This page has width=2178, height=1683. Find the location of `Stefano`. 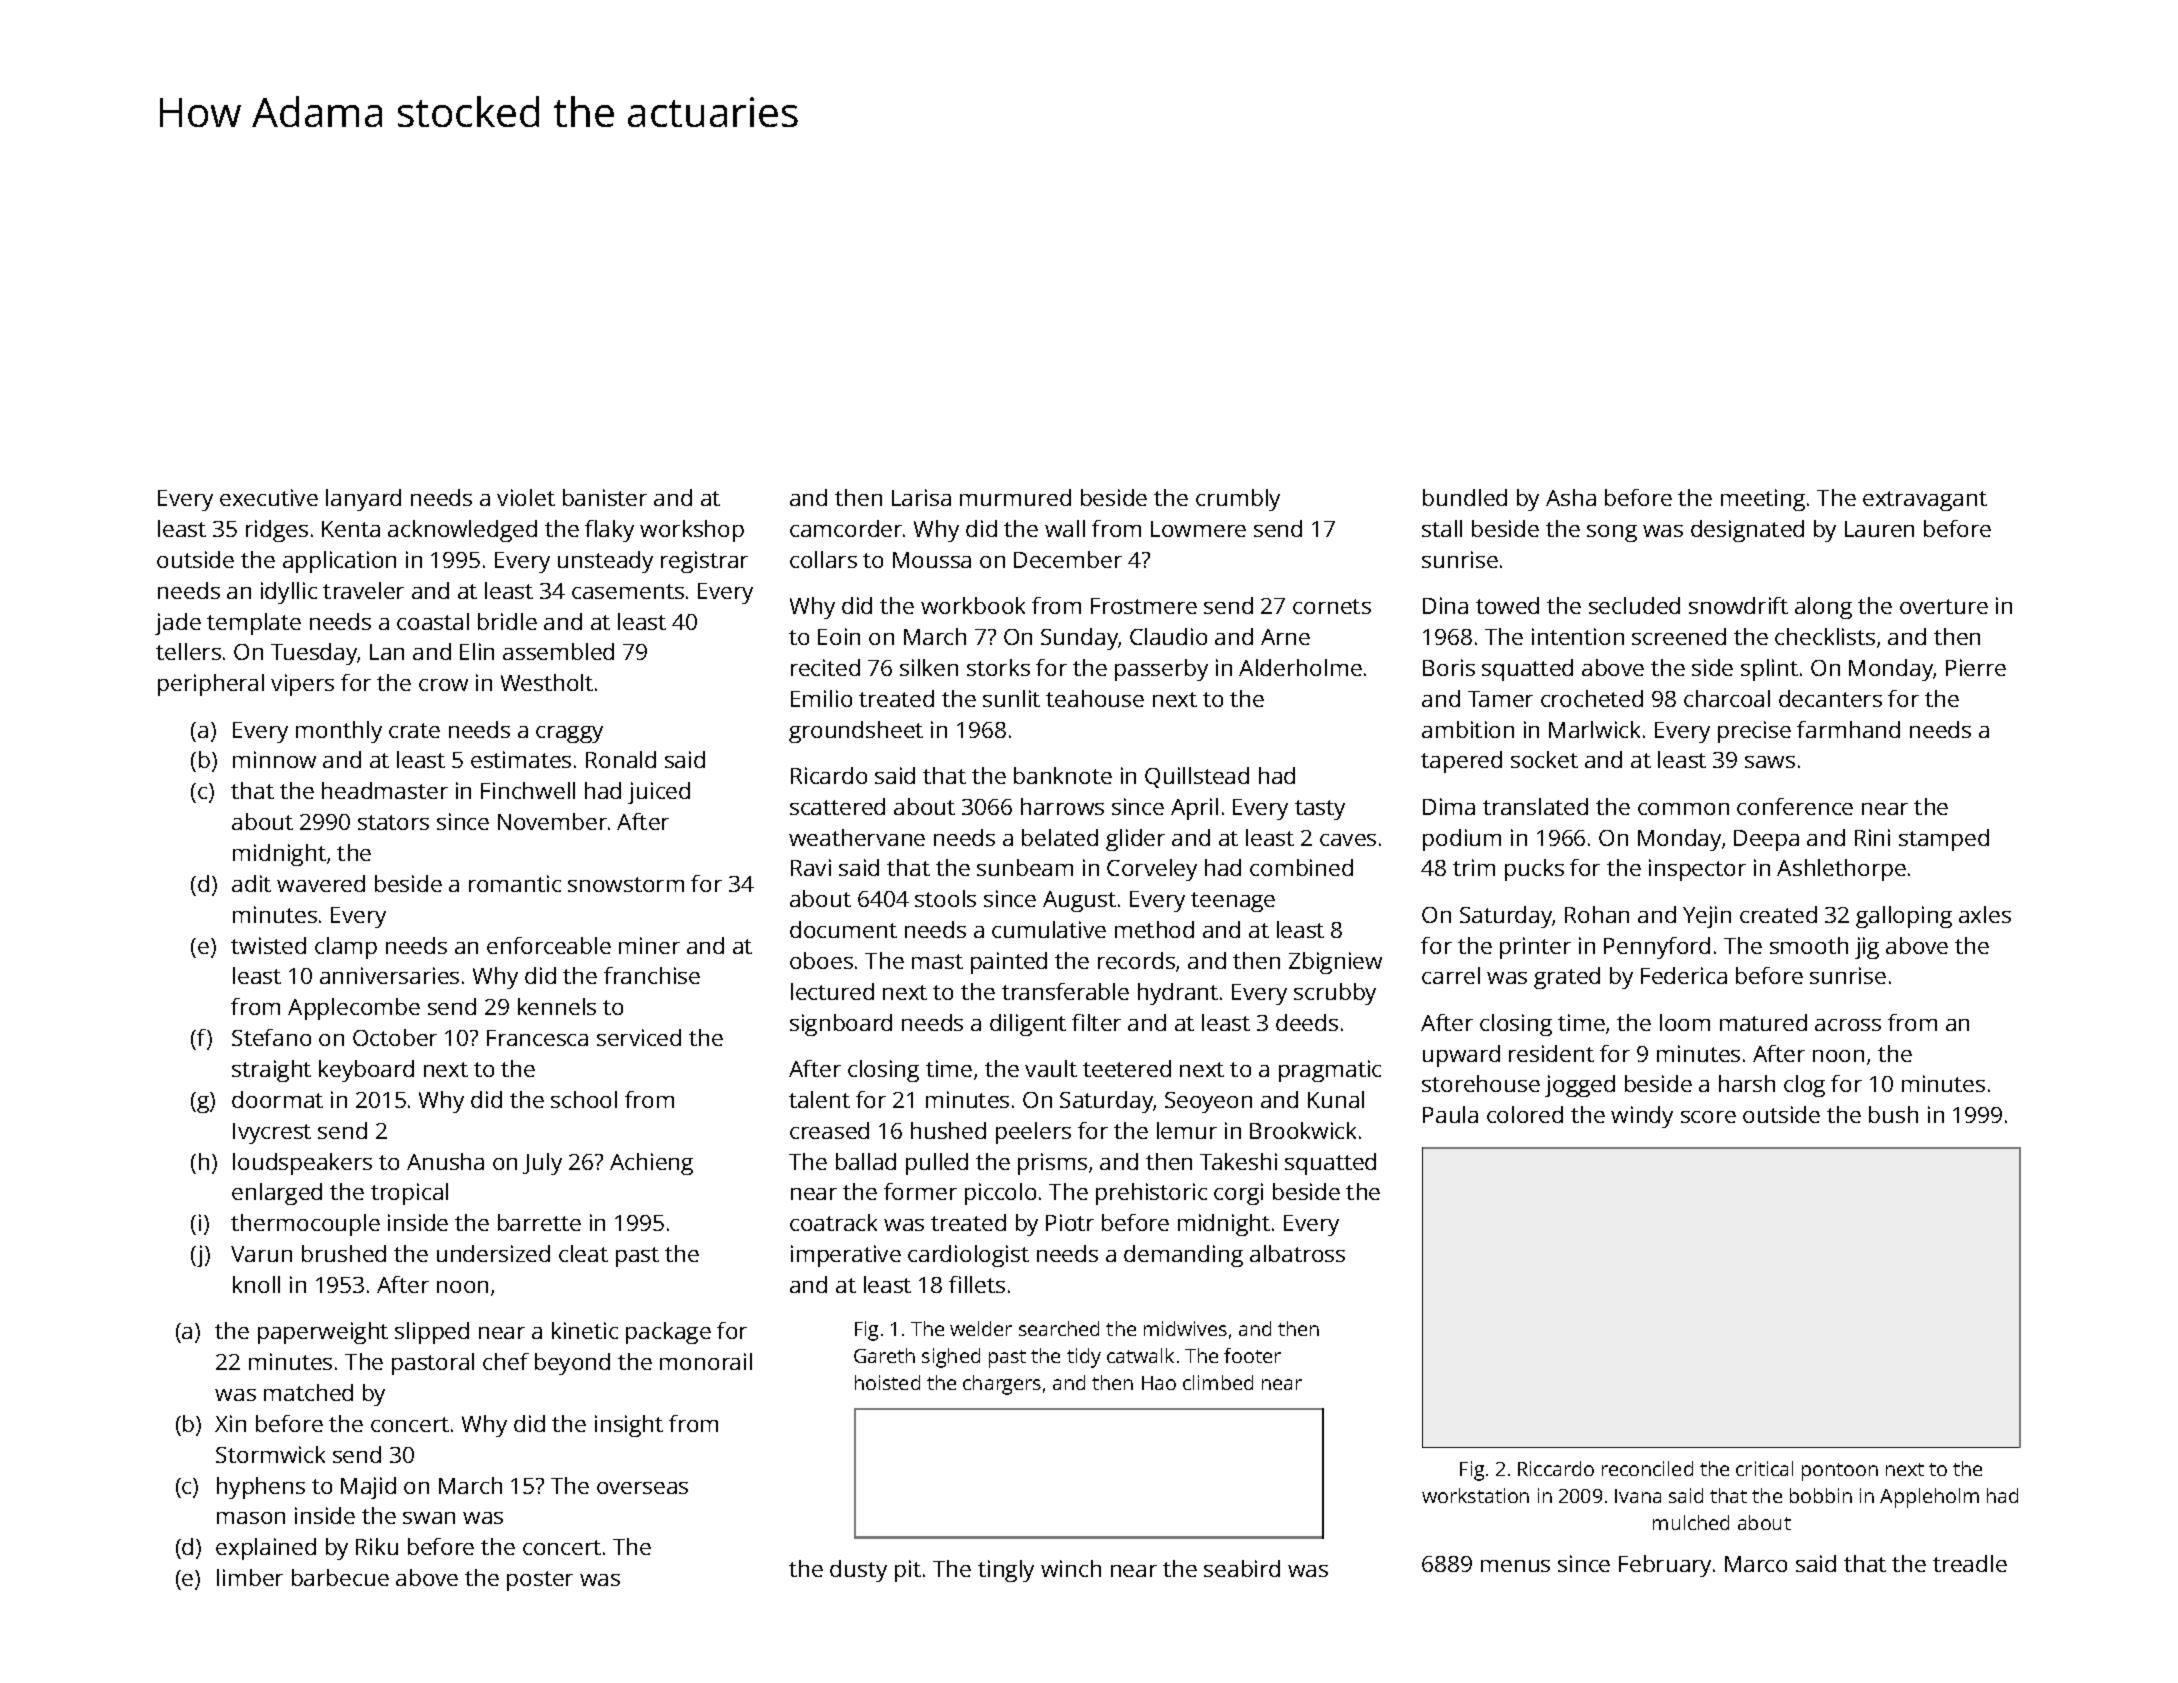

Stefano is located at coordinates (271, 1037).
